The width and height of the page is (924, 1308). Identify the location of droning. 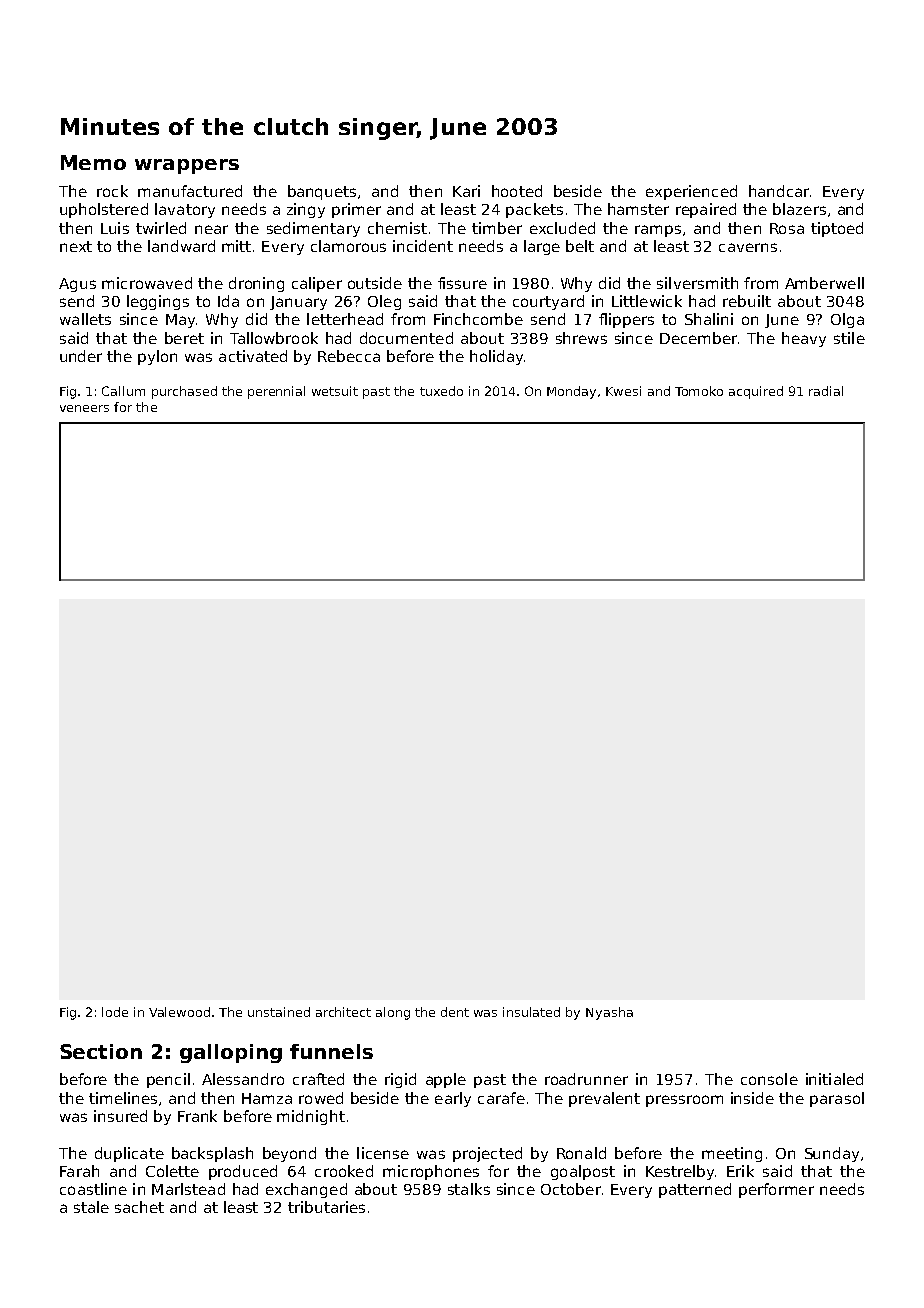
(256, 284).
